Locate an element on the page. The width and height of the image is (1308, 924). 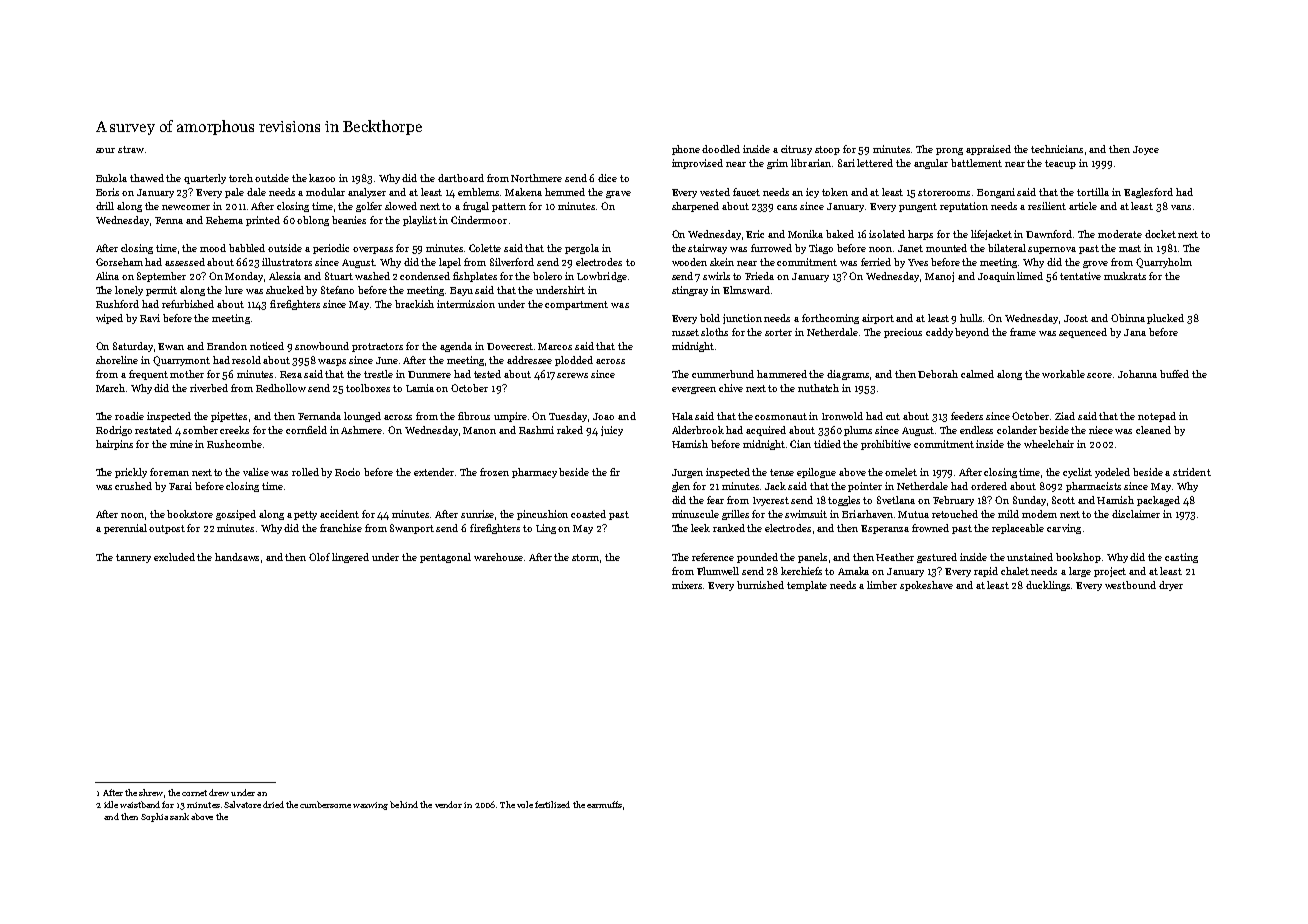
pentagonal is located at coordinates (445, 558).
